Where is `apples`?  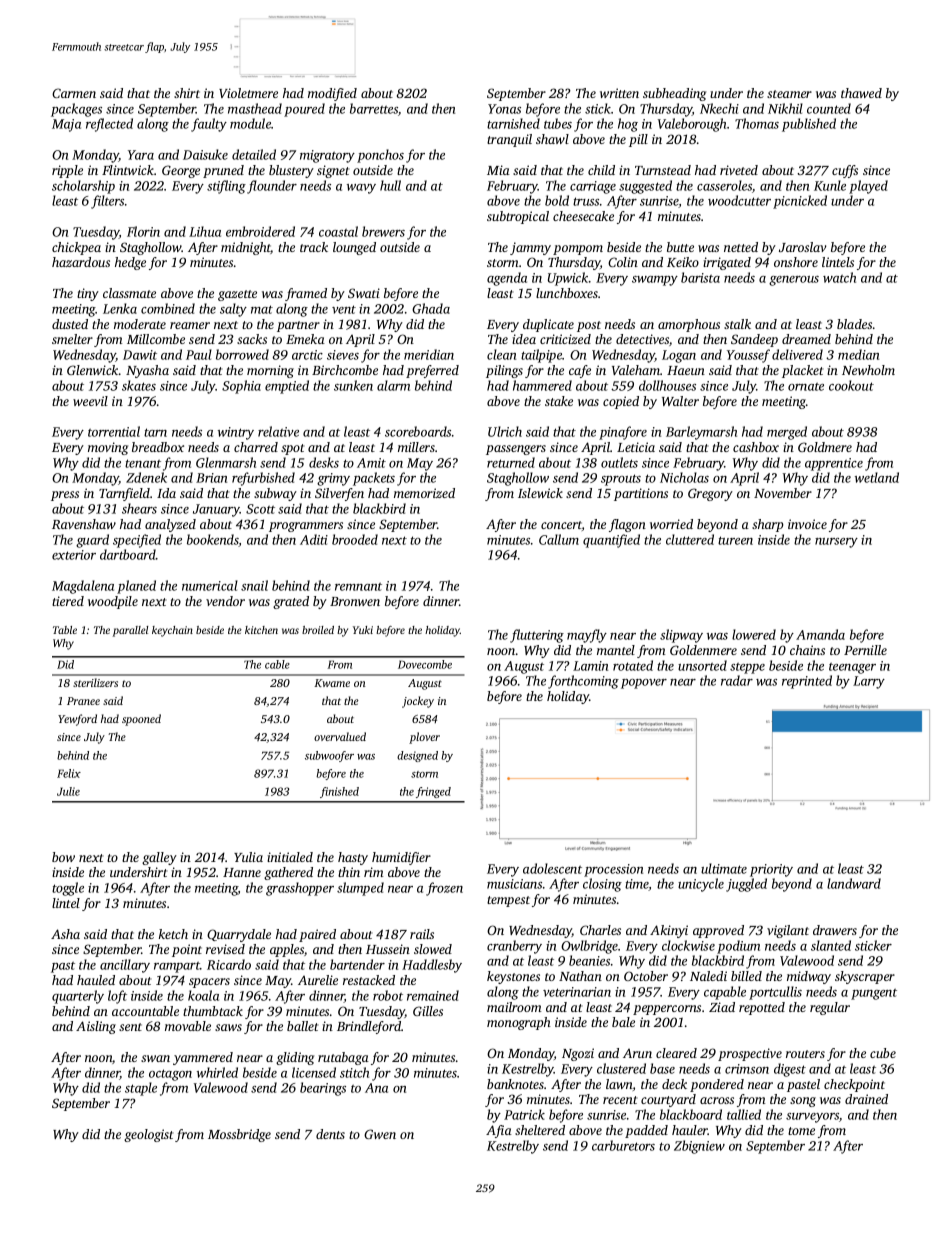 apples is located at coordinates (287, 950).
